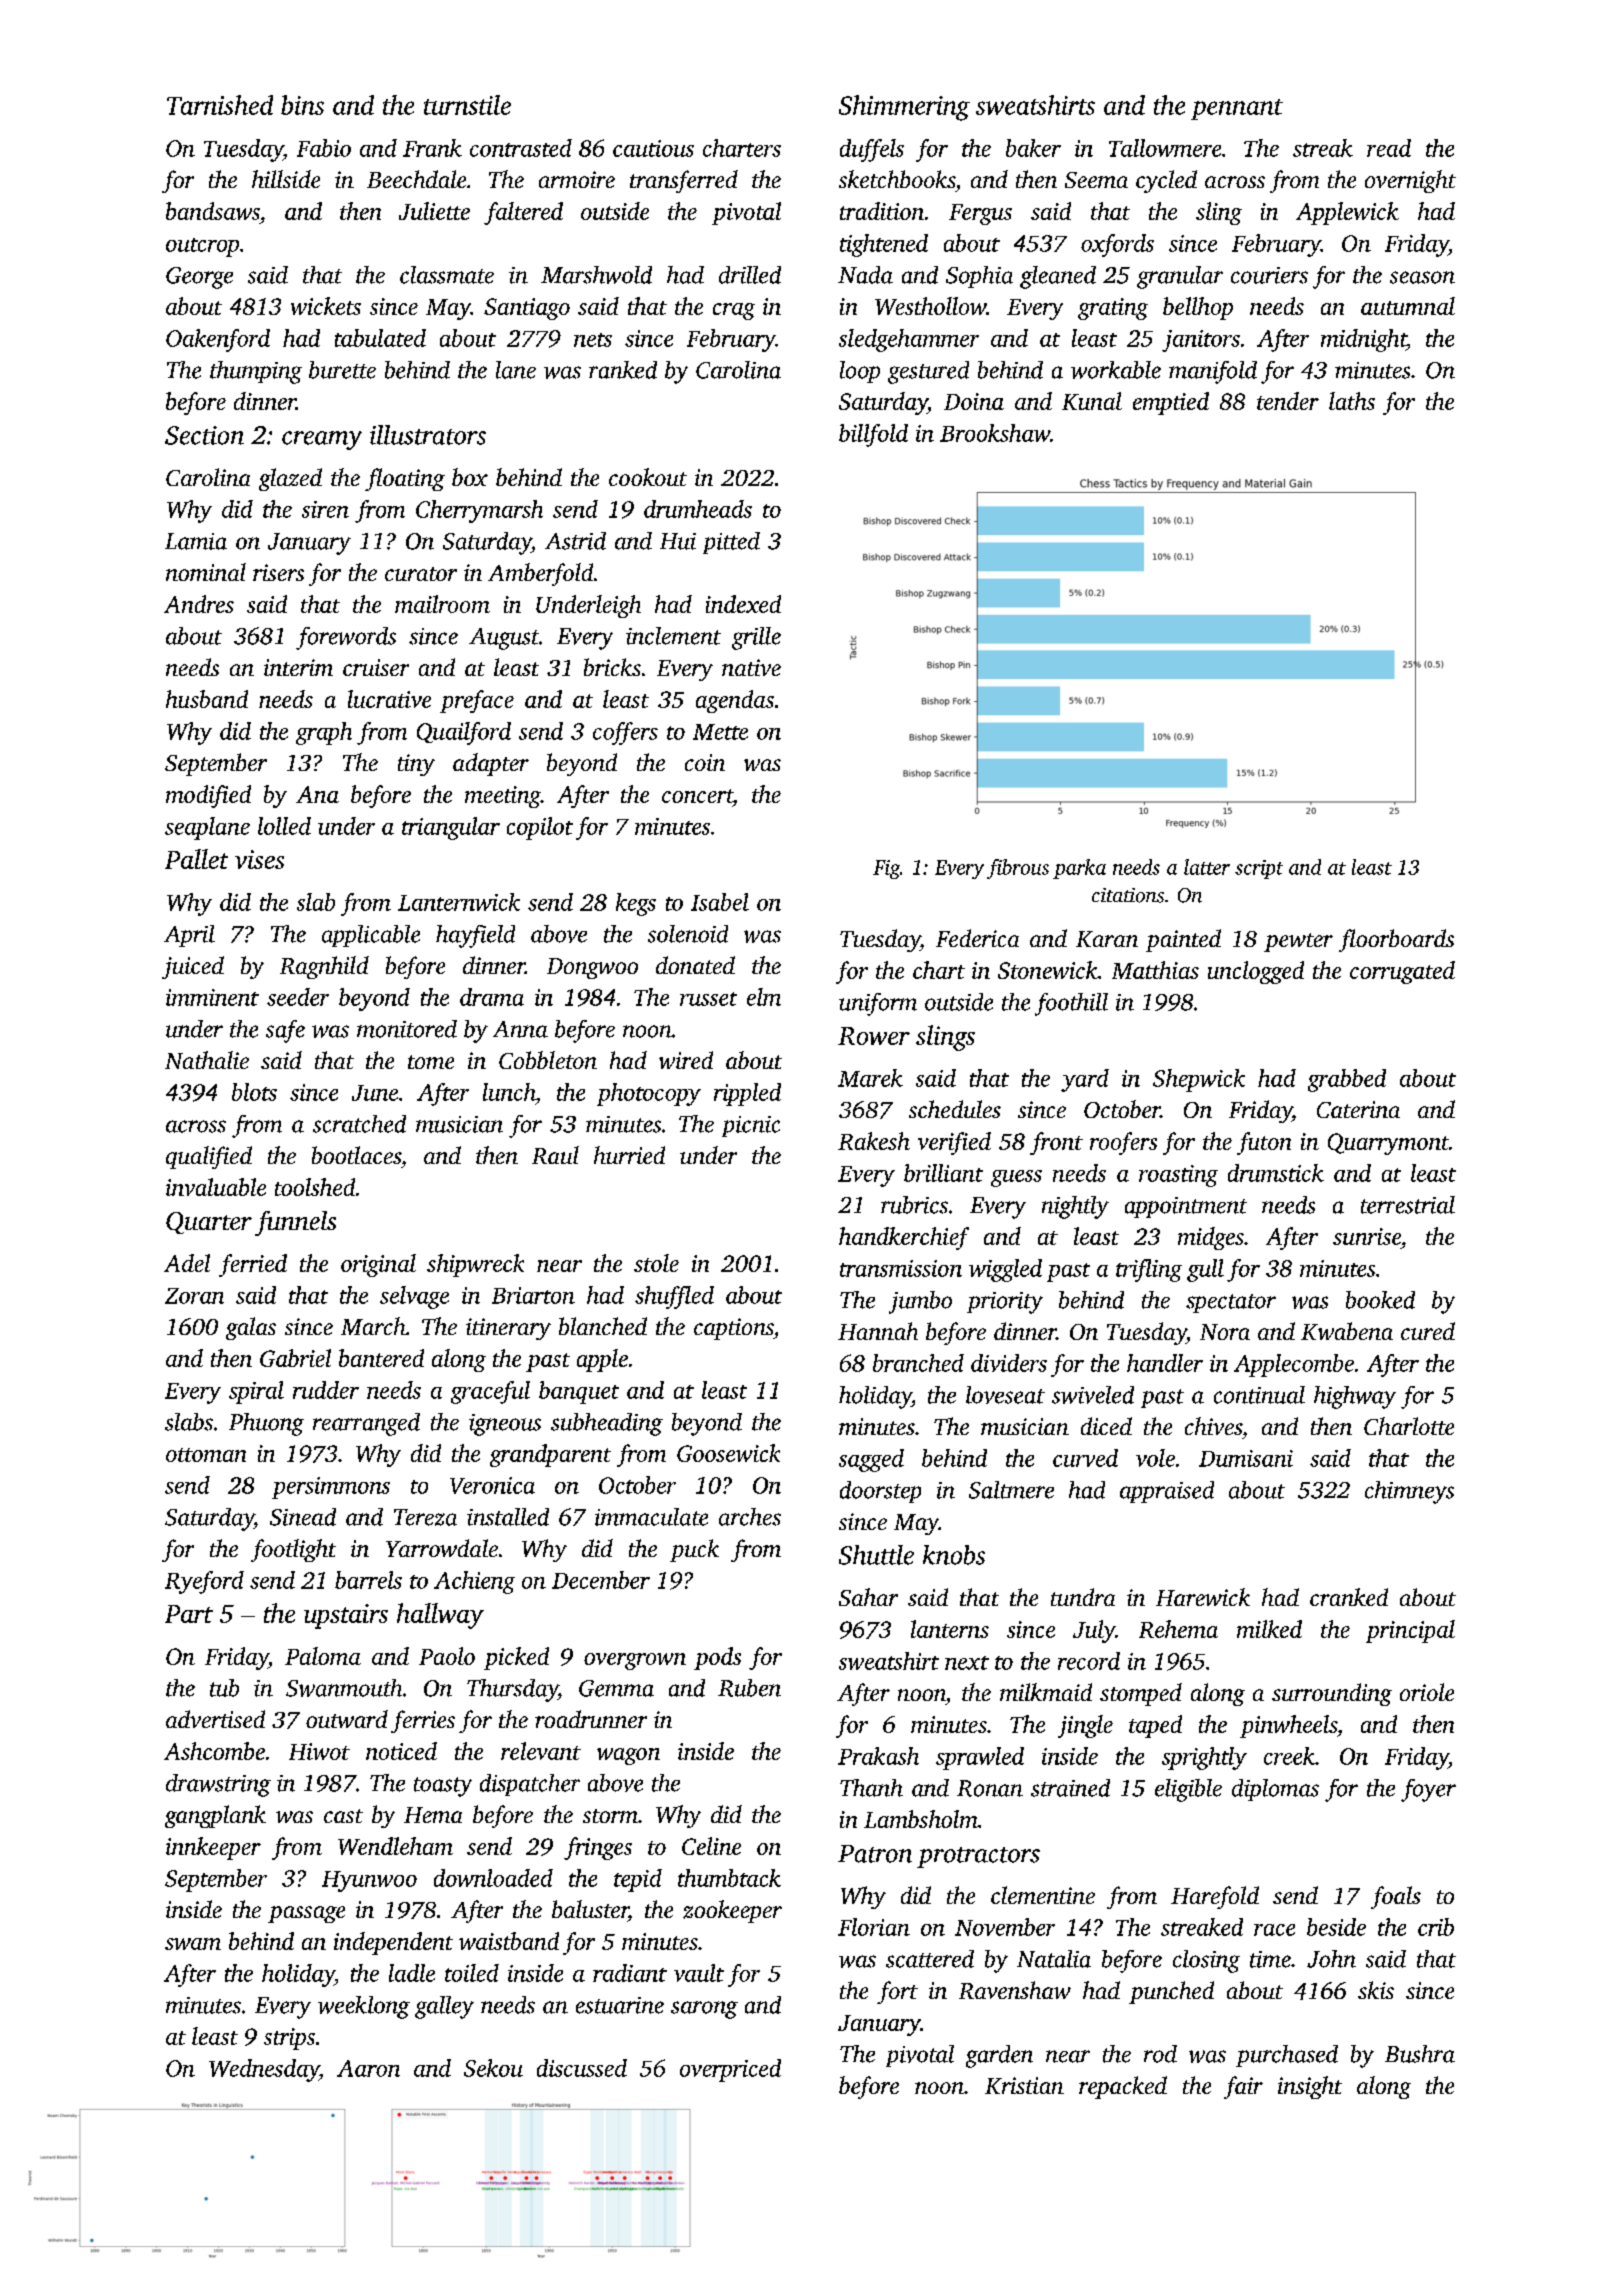  Describe the element at coordinates (904, 108) in the screenshot. I see `Shimmering` at that location.
